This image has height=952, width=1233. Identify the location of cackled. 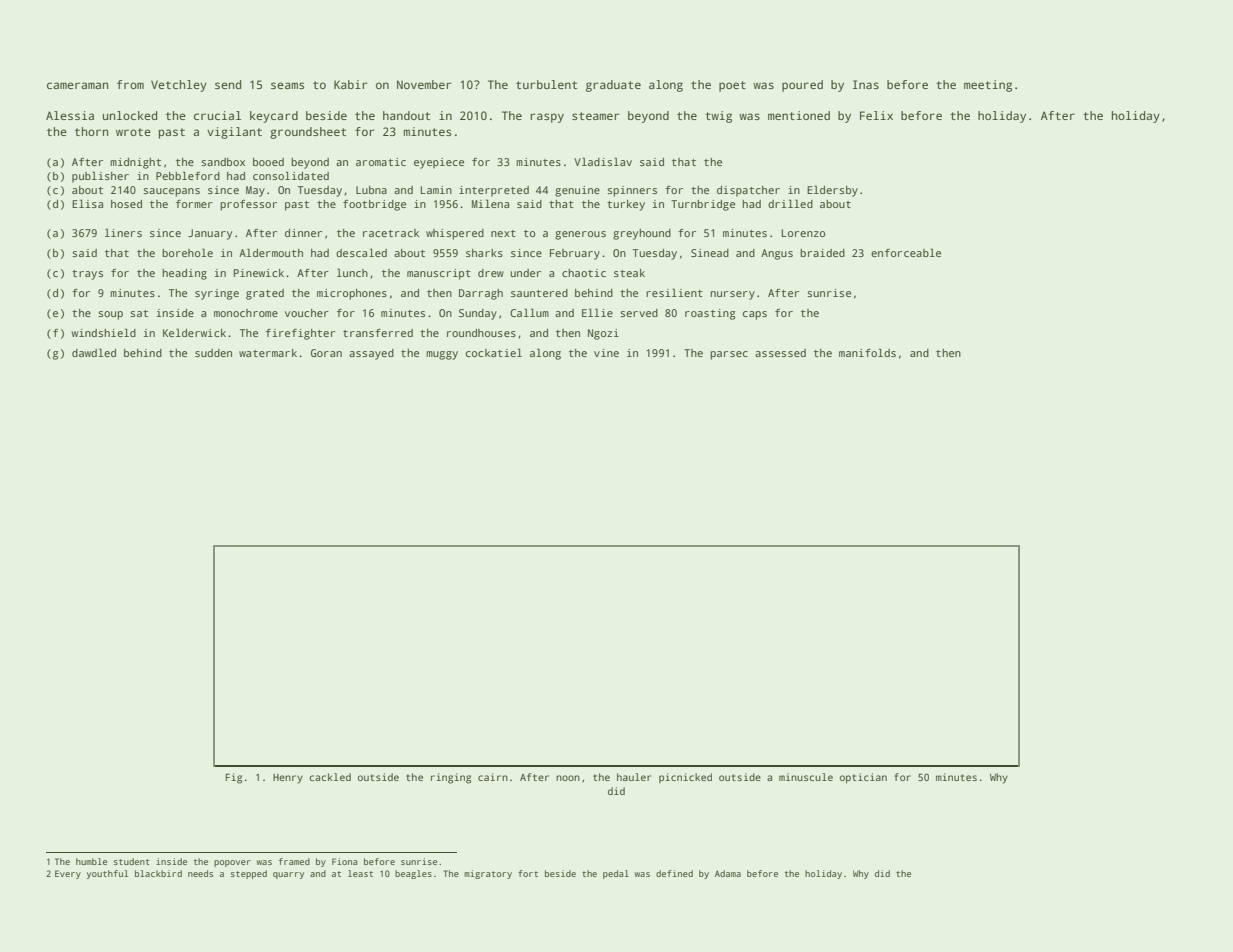
(330, 777).
